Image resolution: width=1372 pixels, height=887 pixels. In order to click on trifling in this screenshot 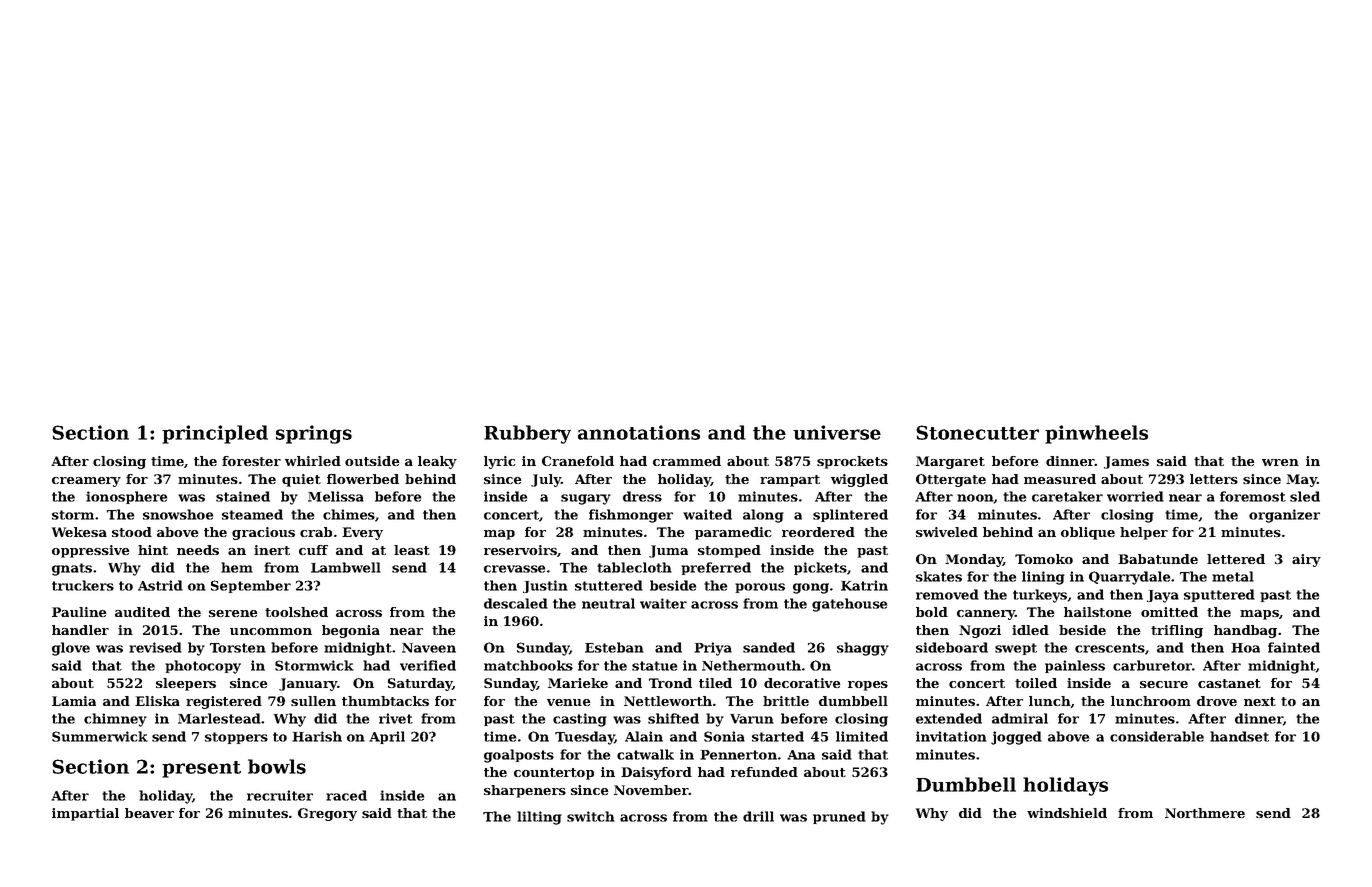, I will do `click(1177, 631)`.
